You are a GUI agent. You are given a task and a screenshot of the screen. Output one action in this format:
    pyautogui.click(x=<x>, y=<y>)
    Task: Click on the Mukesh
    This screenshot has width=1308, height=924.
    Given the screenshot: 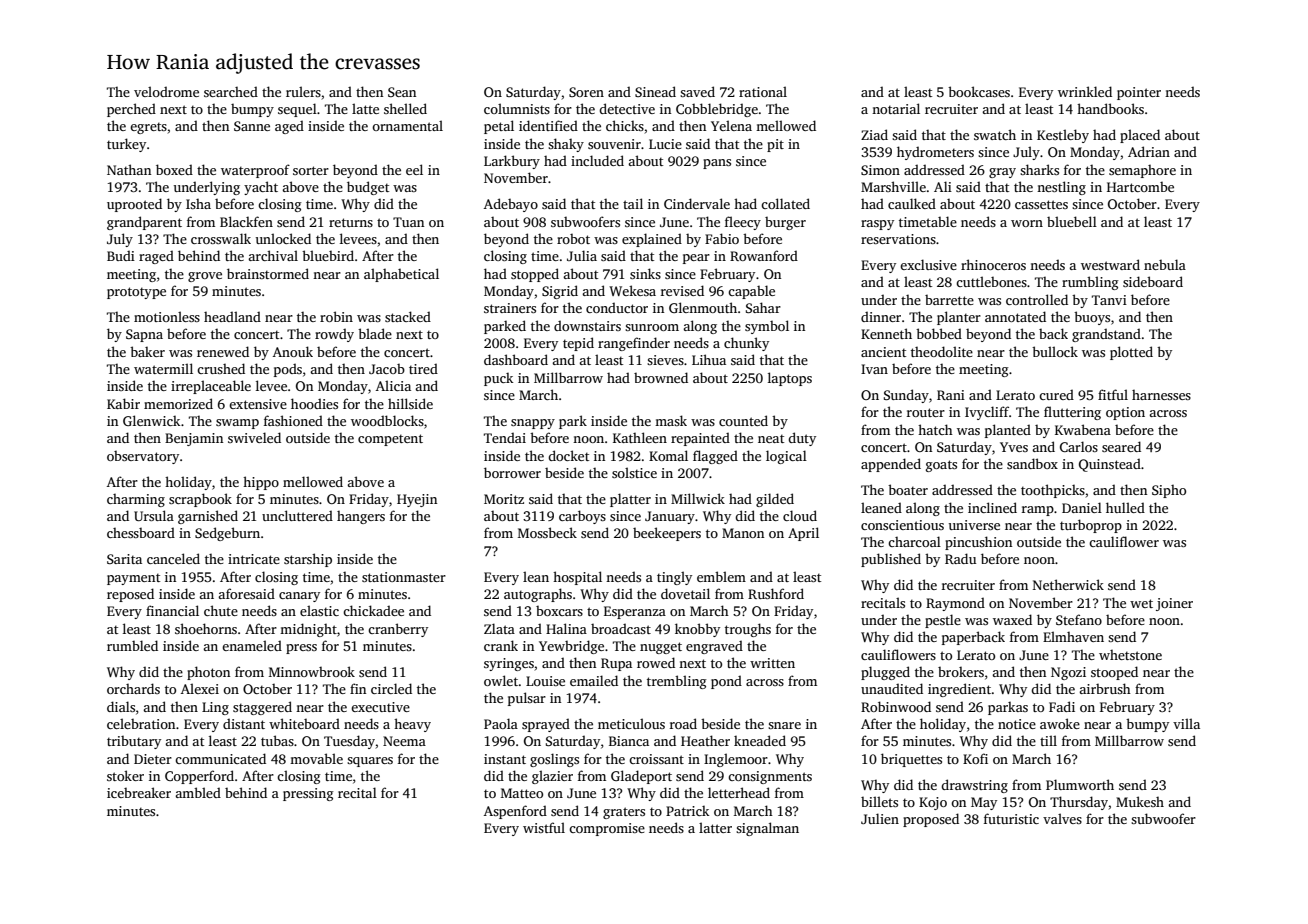 What is the action you would take?
    pyautogui.click(x=1140, y=801)
